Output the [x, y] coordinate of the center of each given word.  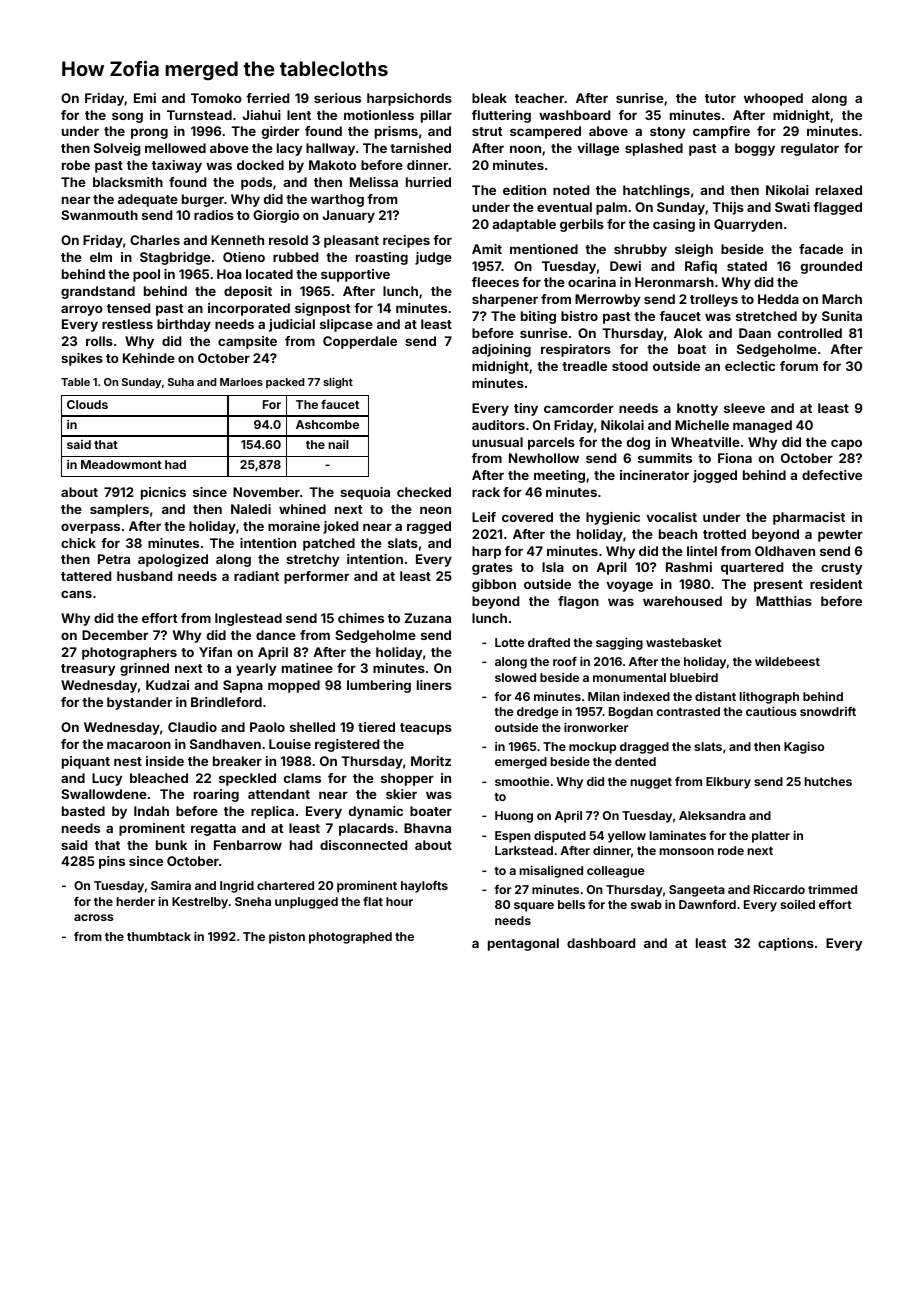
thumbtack [159, 936]
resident [836, 584]
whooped [773, 99]
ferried [267, 98]
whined [302, 509]
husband [144, 576]
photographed [350, 938]
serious [337, 98]
